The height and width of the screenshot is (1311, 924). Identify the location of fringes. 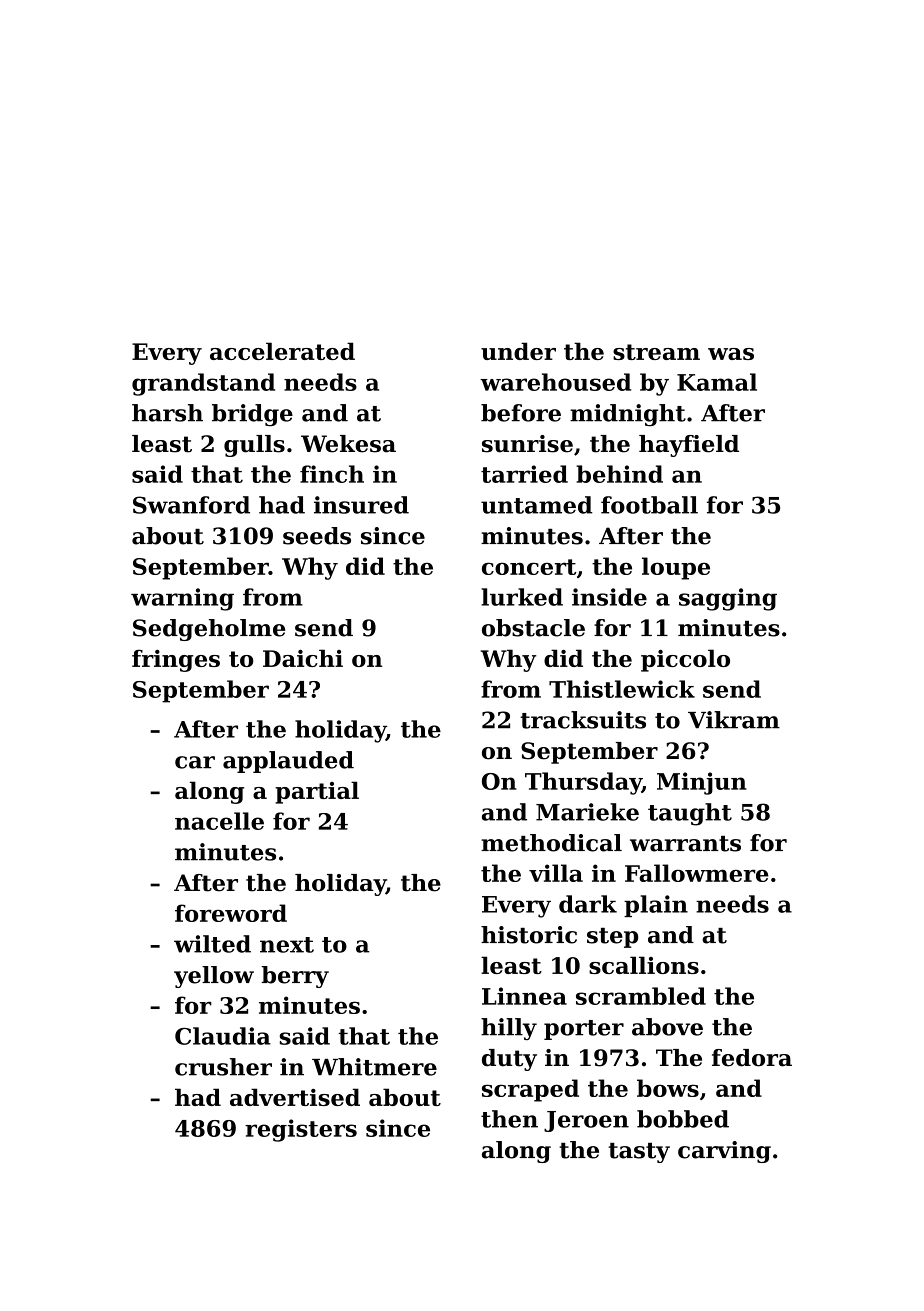
(176, 660).
